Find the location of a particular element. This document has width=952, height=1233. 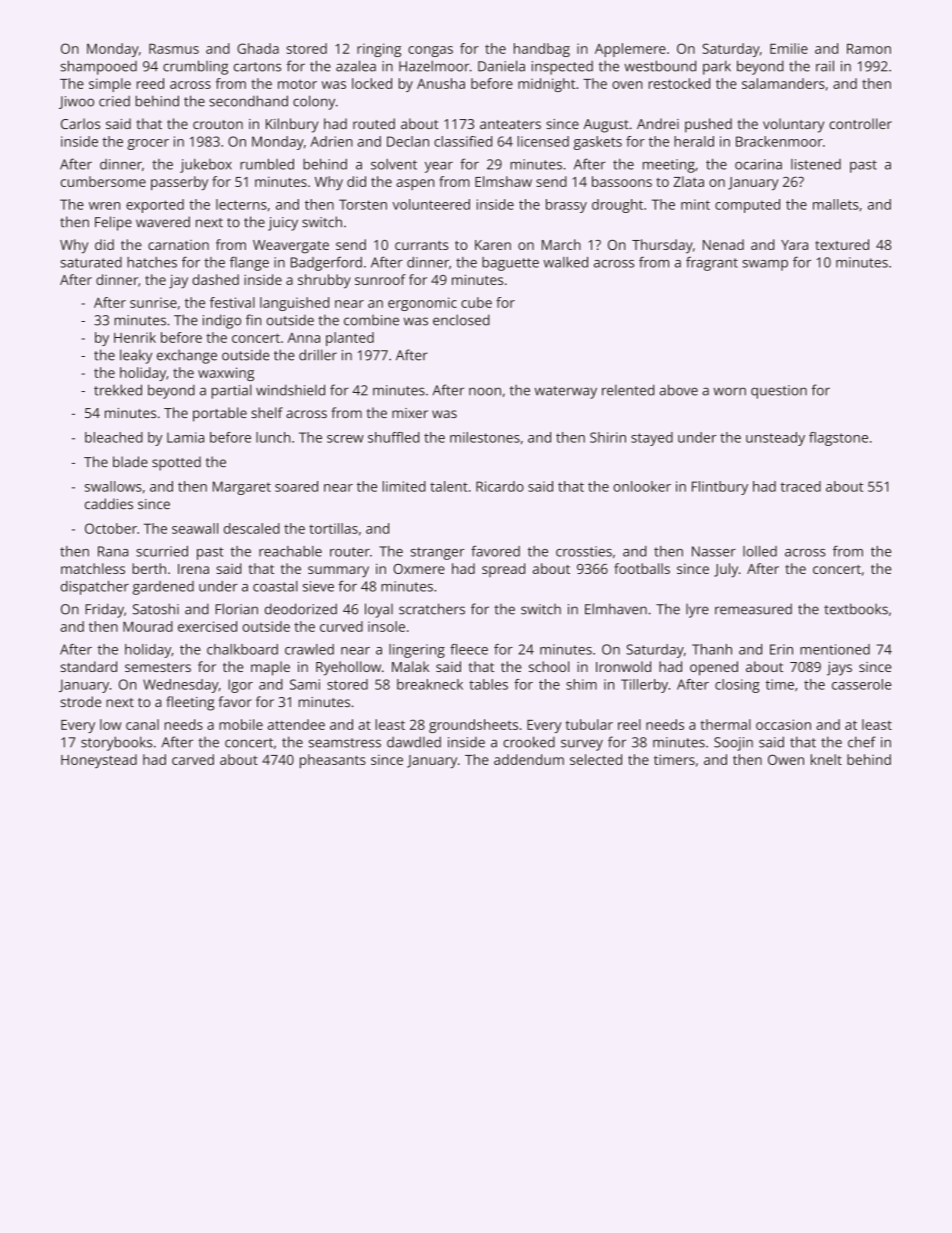

Weavergate is located at coordinates (291, 247).
